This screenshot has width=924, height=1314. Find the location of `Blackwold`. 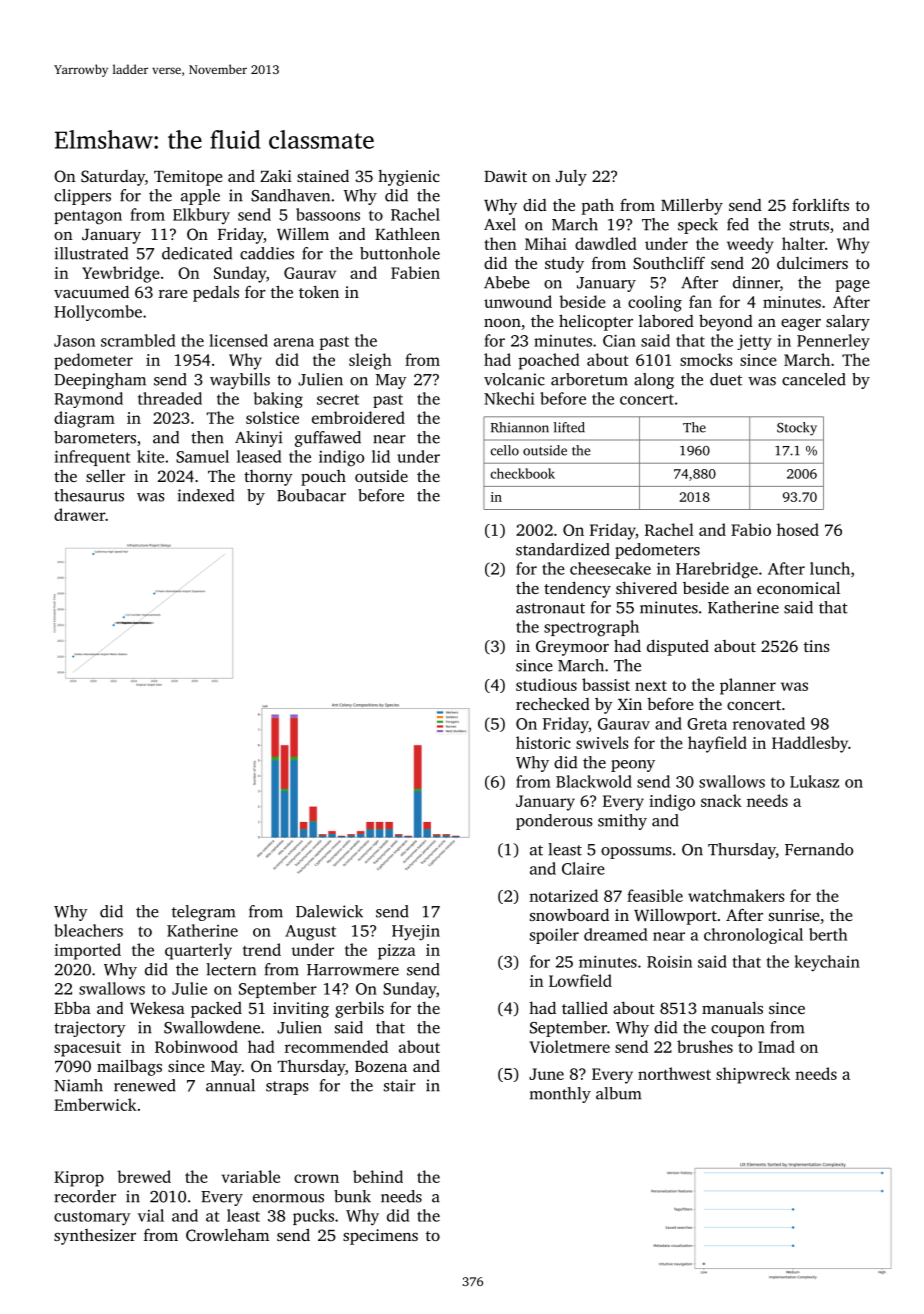

Blackwold is located at coordinates (594, 781).
